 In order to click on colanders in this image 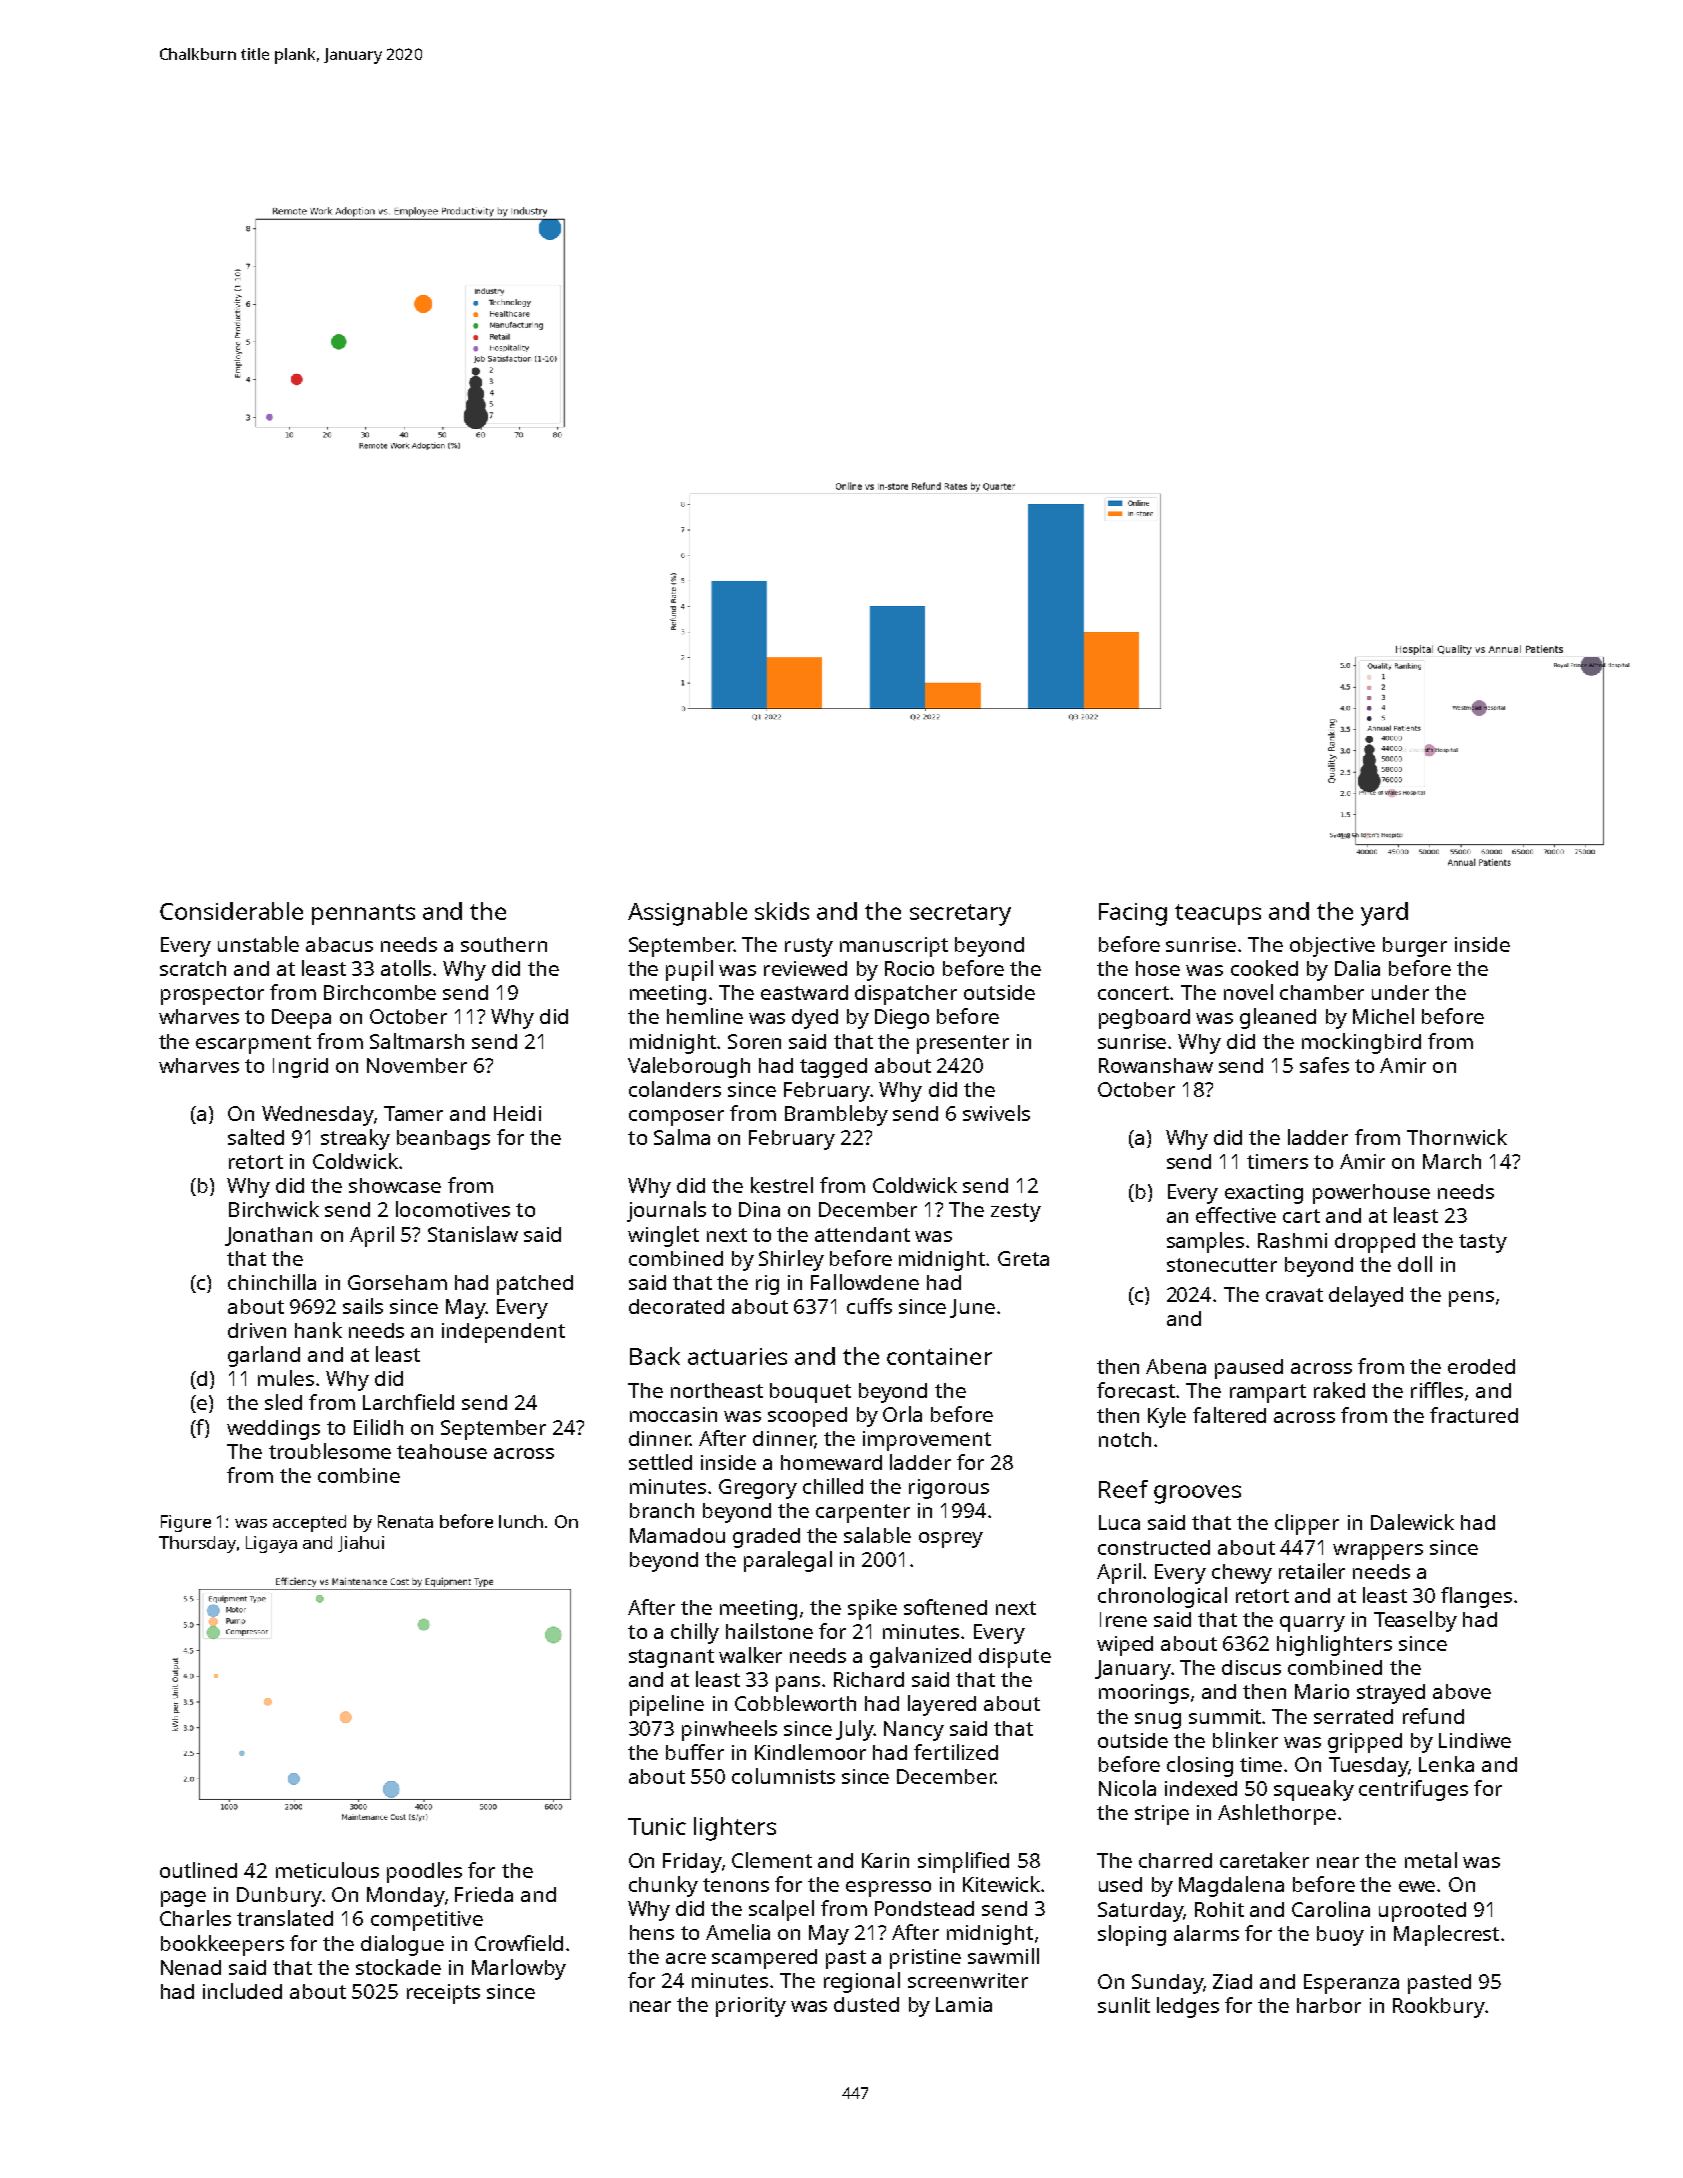, I will do `click(675, 1089)`.
